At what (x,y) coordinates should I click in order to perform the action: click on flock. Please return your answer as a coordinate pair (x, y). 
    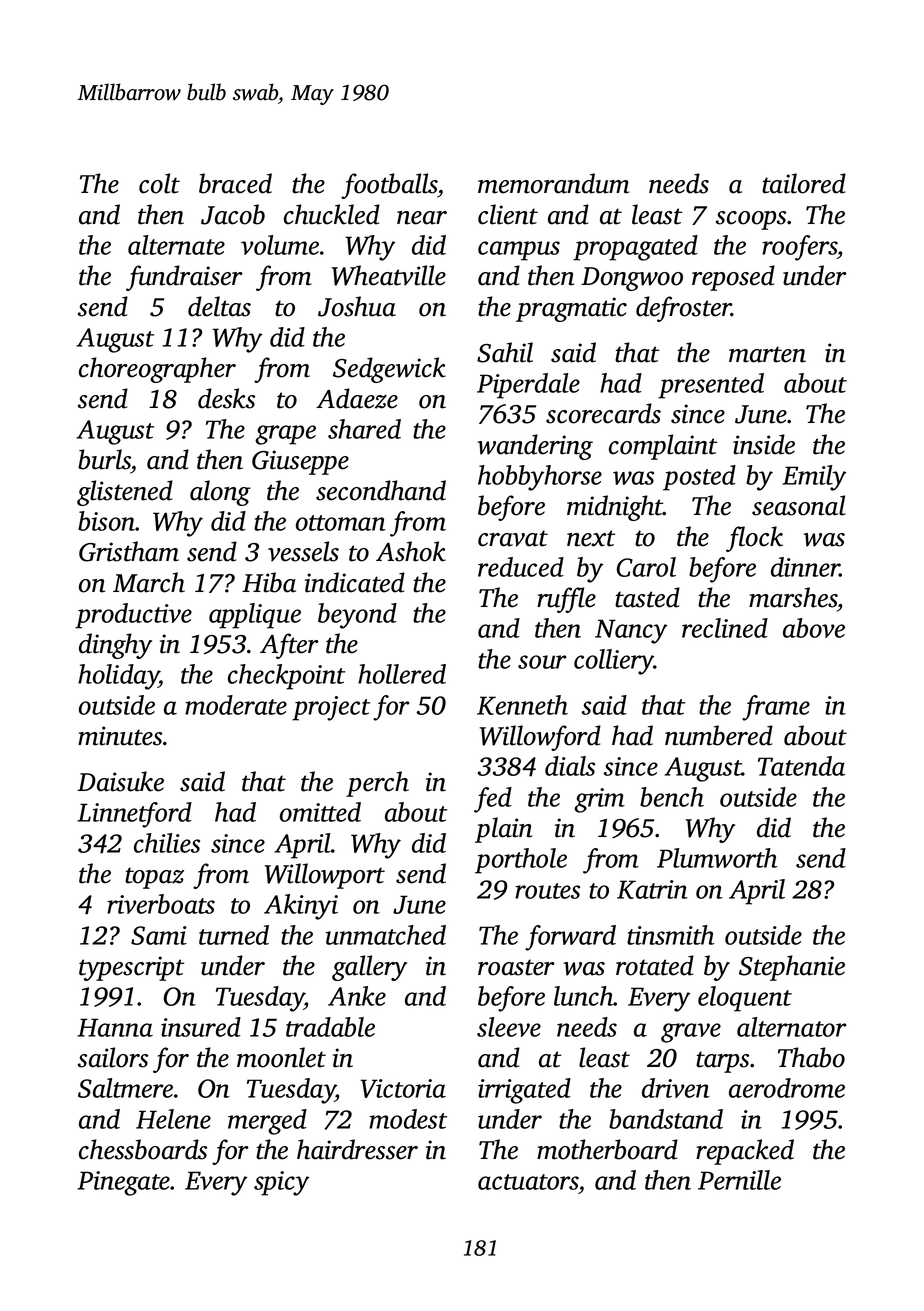
    Looking at the image, I should click on (754, 539).
